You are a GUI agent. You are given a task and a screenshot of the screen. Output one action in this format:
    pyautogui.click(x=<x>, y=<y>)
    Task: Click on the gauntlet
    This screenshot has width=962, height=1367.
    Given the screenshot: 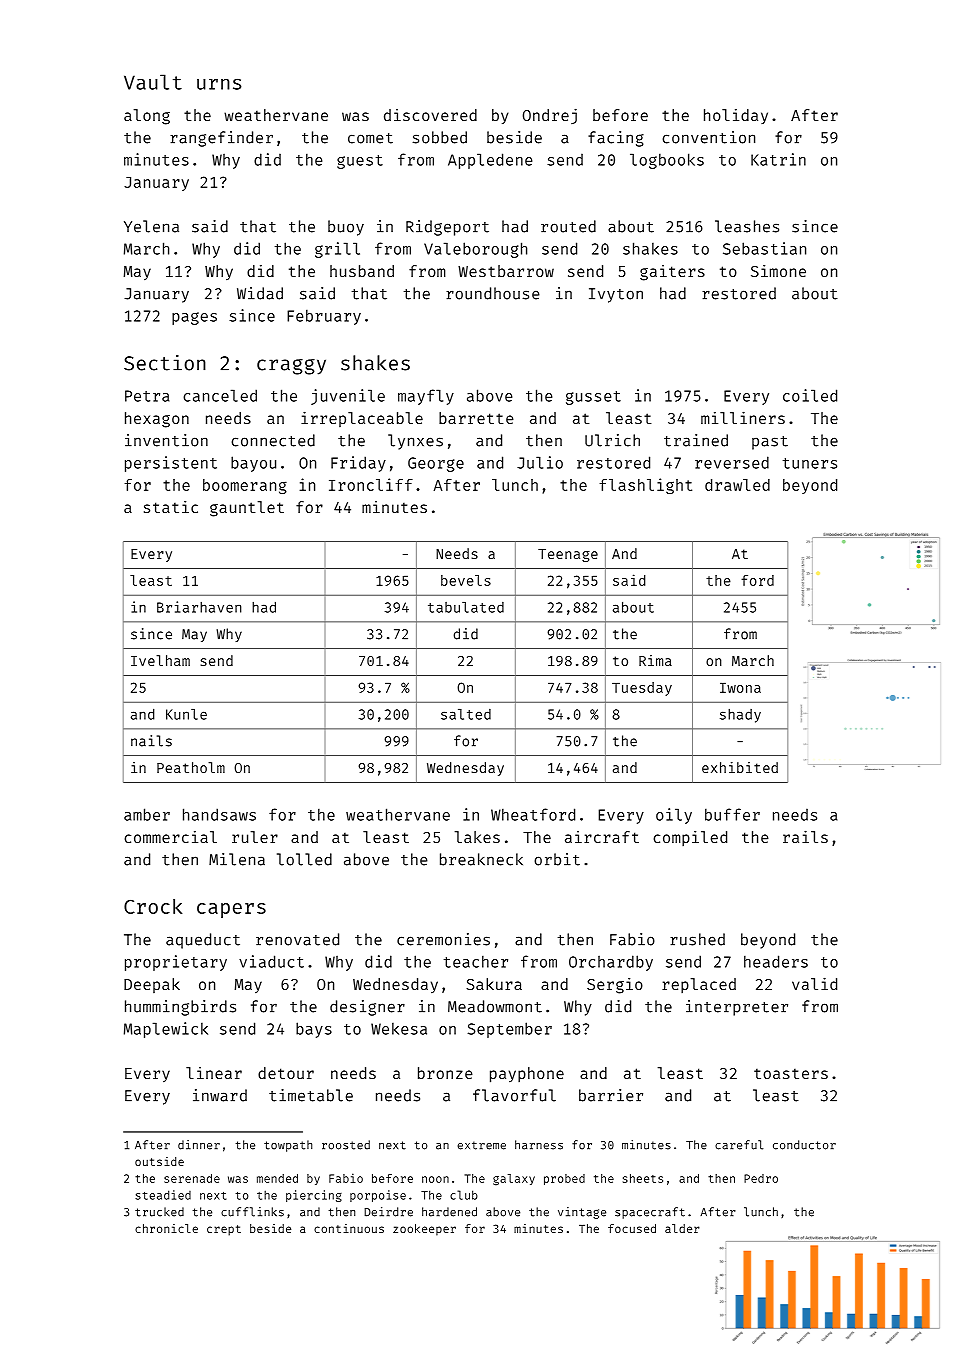 What is the action you would take?
    pyautogui.click(x=247, y=509)
